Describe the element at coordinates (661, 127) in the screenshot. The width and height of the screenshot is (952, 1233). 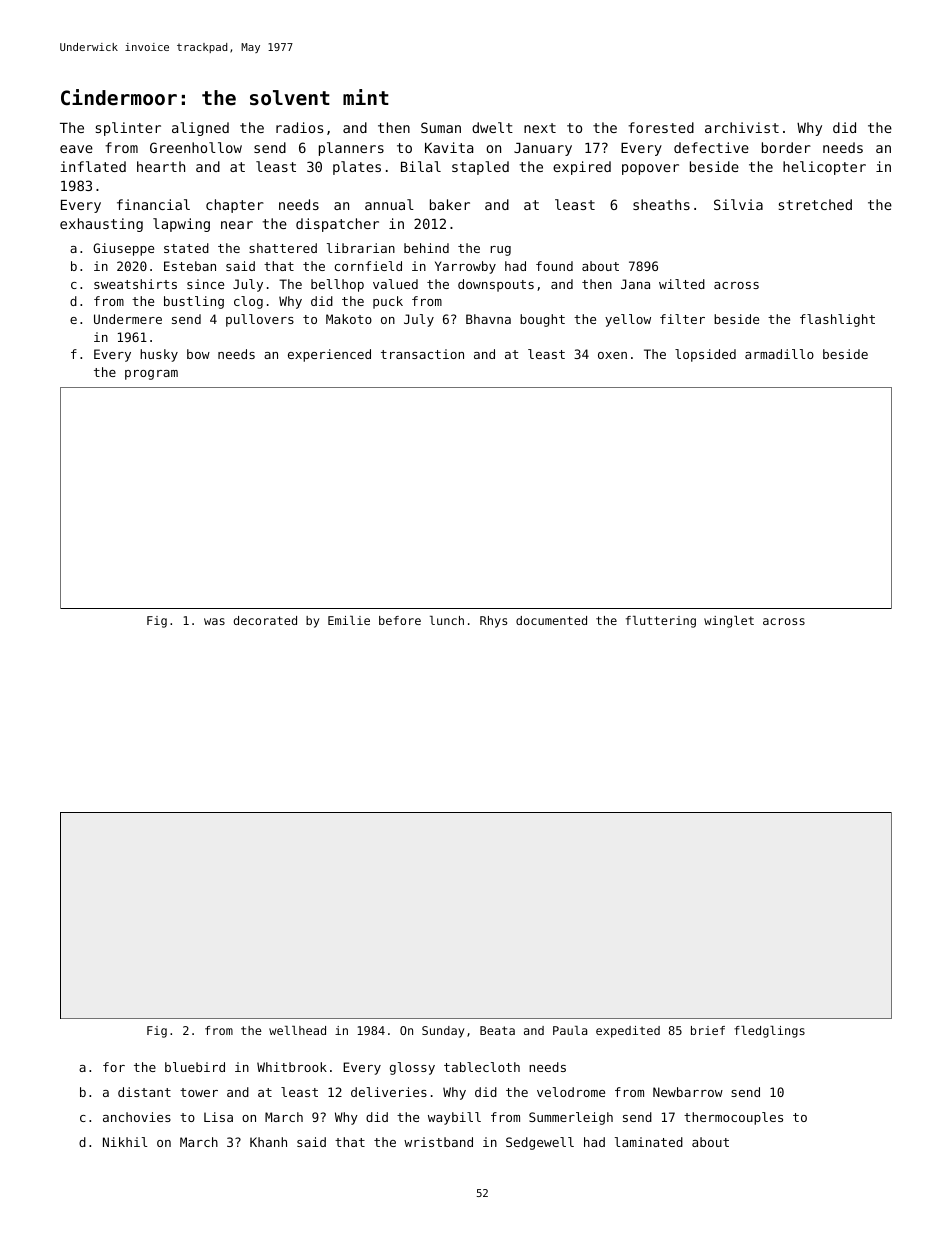
I see `forested` at that location.
